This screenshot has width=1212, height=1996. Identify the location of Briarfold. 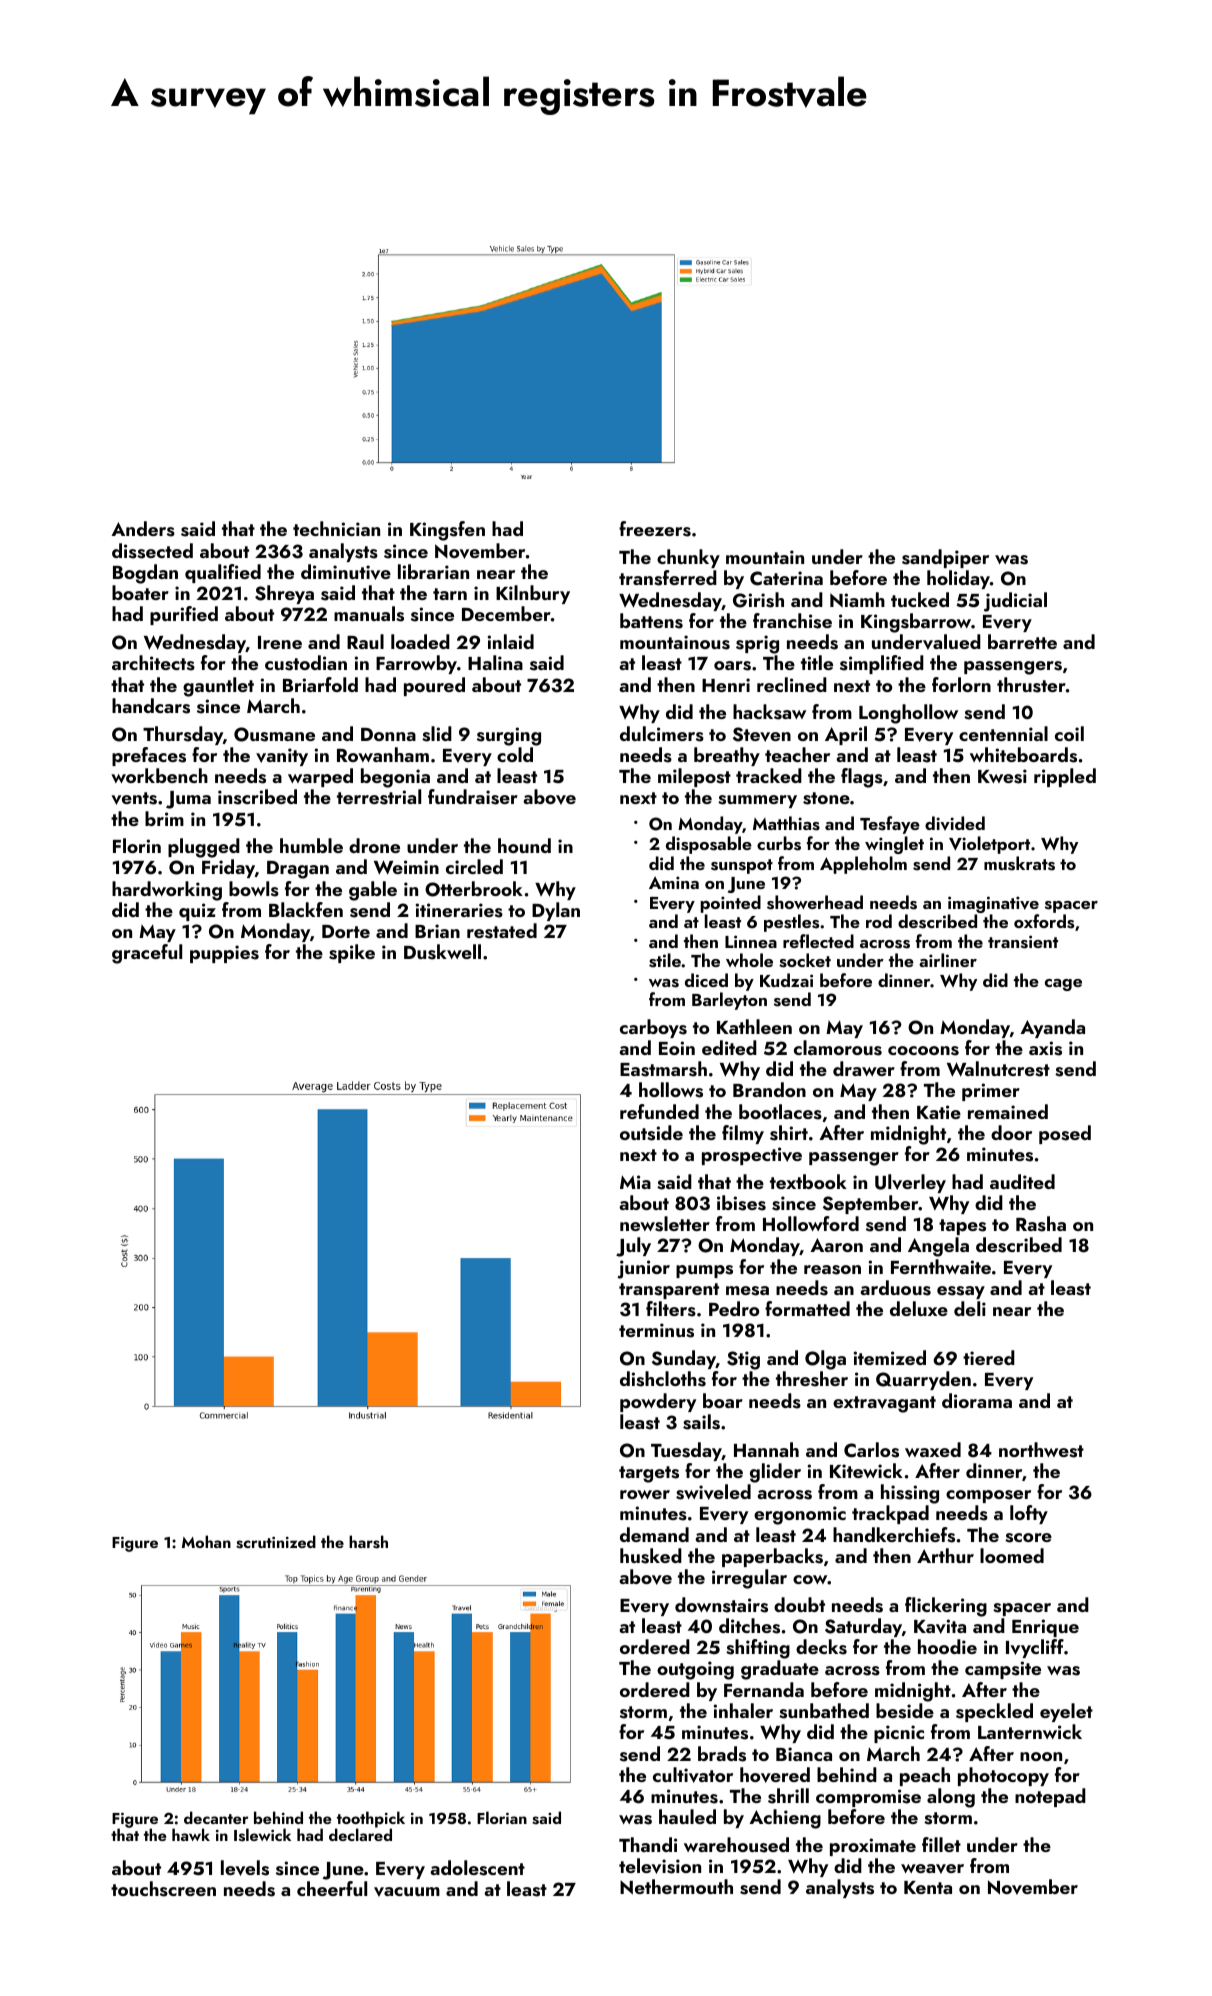
(320, 684).
